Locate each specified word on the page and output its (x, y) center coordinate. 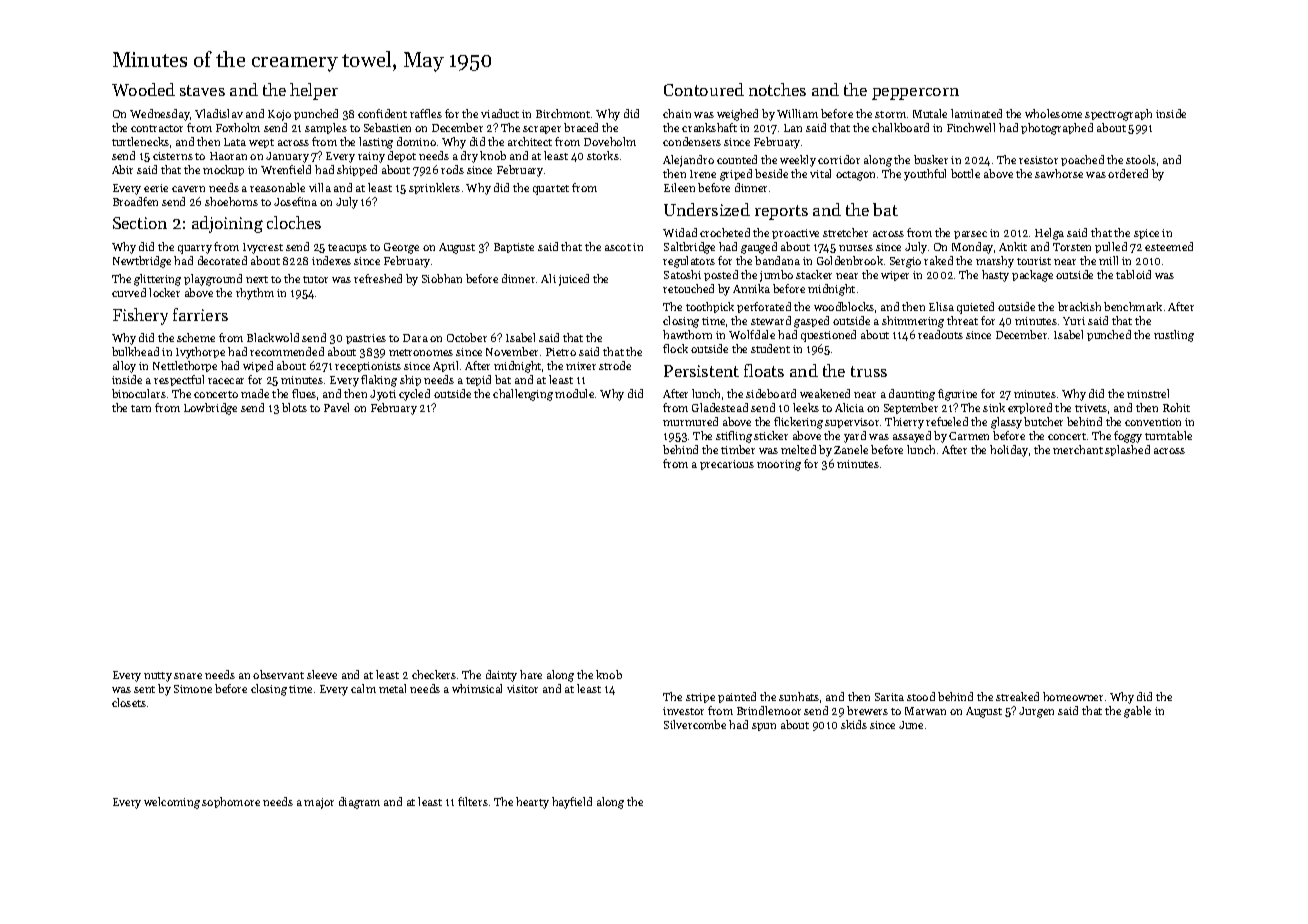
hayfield (572, 803)
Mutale (930, 113)
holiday (1009, 451)
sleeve (322, 674)
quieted (975, 308)
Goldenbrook (850, 260)
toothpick (710, 307)
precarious (727, 465)
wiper (895, 276)
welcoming (172, 803)
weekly (798, 161)
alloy (124, 367)
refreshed (378, 278)
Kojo (279, 115)
